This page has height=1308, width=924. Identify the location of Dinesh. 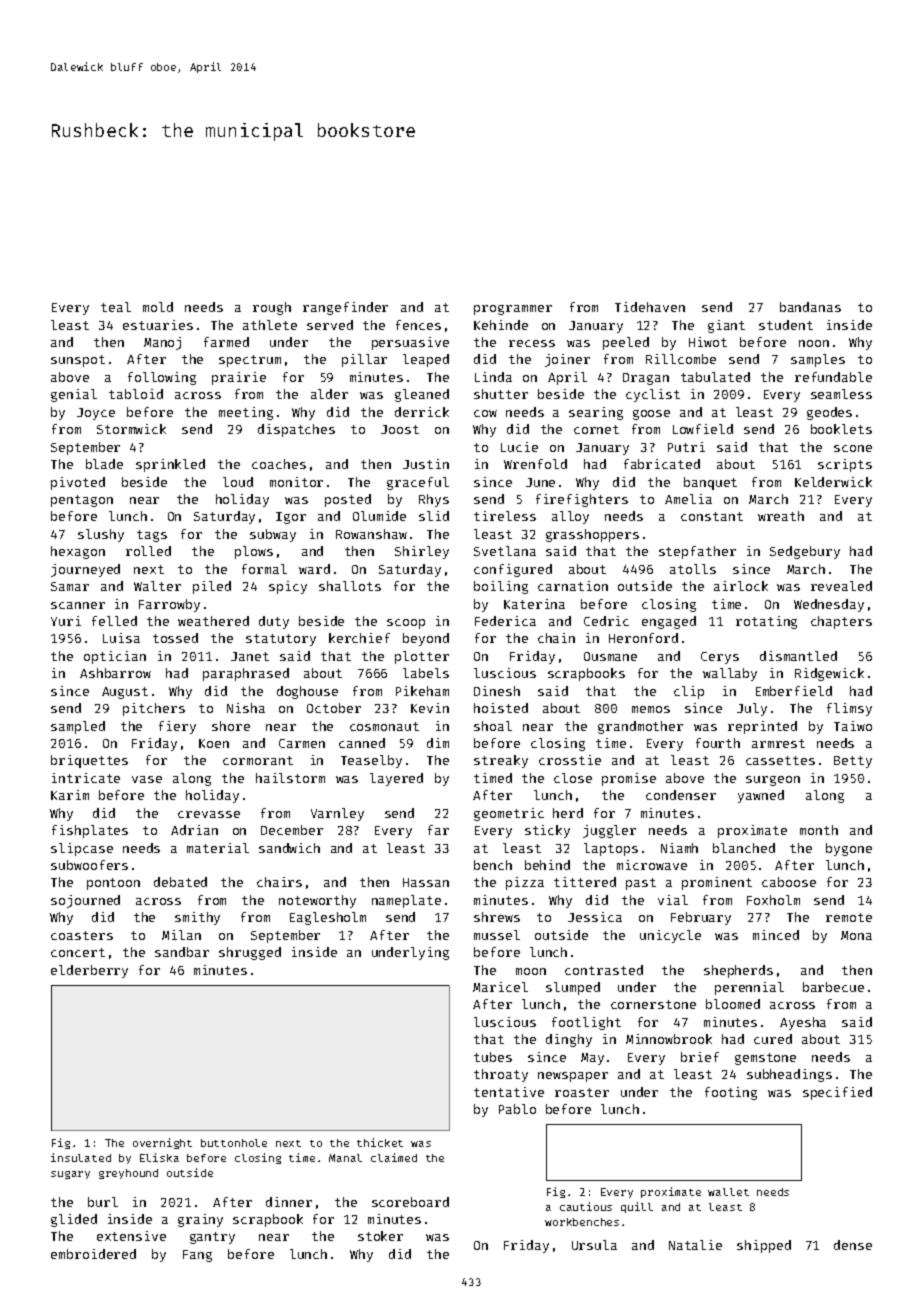
(497, 691).
